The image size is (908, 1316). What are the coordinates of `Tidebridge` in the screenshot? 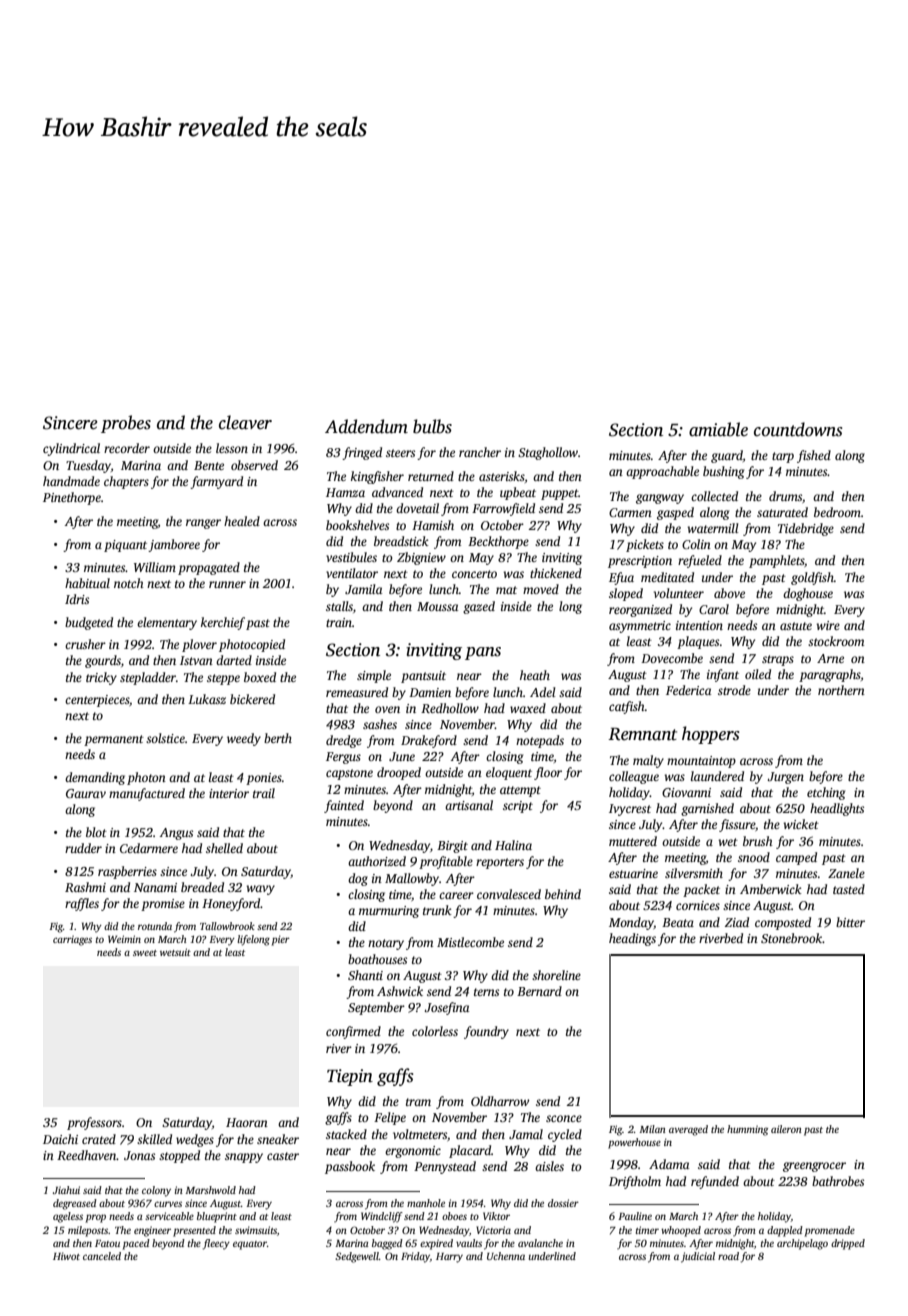 It's located at (806, 529).
